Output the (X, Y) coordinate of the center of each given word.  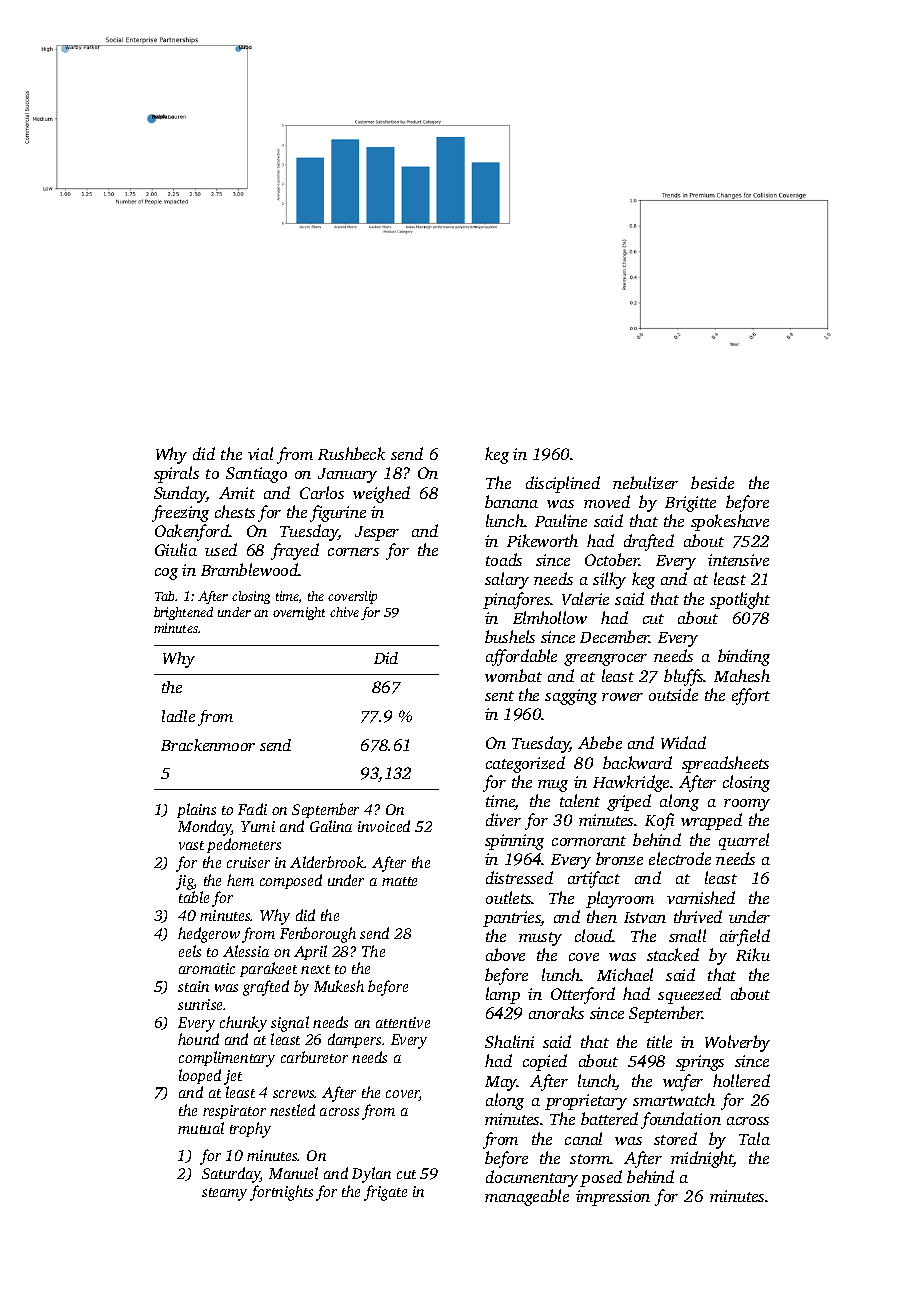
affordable (521, 657)
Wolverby (737, 1043)
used (221, 549)
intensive (738, 560)
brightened (183, 613)
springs (700, 1063)
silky (609, 580)
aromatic (207, 968)
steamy (224, 1194)
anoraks (556, 1012)
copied (545, 1062)
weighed (381, 494)
